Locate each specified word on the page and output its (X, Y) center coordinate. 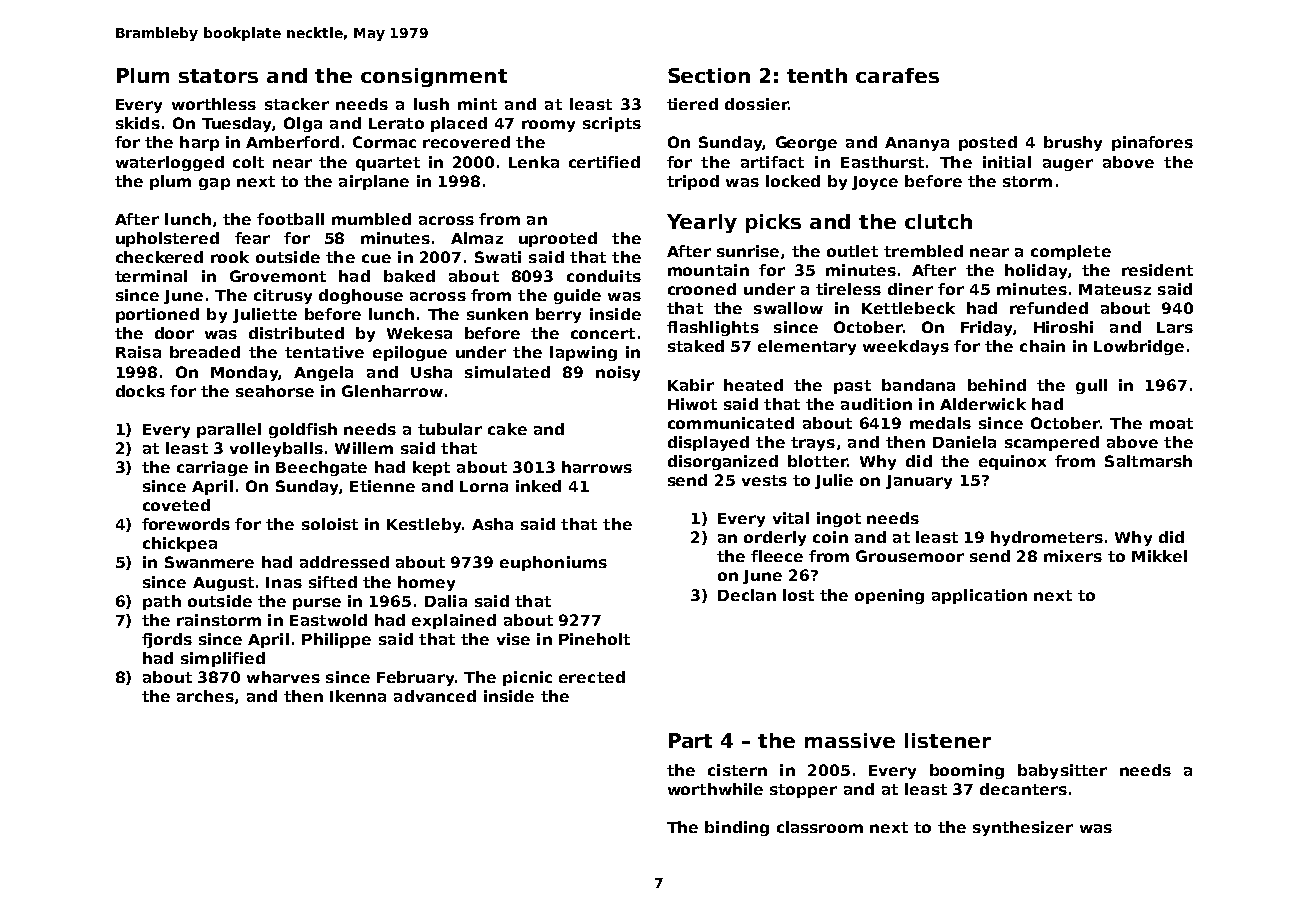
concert (603, 333)
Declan (747, 595)
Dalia (446, 601)
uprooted (558, 239)
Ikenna (358, 696)
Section (709, 75)
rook (230, 257)
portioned (157, 315)
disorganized (723, 462)
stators (218, 76)
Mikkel (1159, 556)
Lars (1175, 327)
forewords (186, 524)
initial (1007, 162)
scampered (1052, 443)
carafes (897, 75)
